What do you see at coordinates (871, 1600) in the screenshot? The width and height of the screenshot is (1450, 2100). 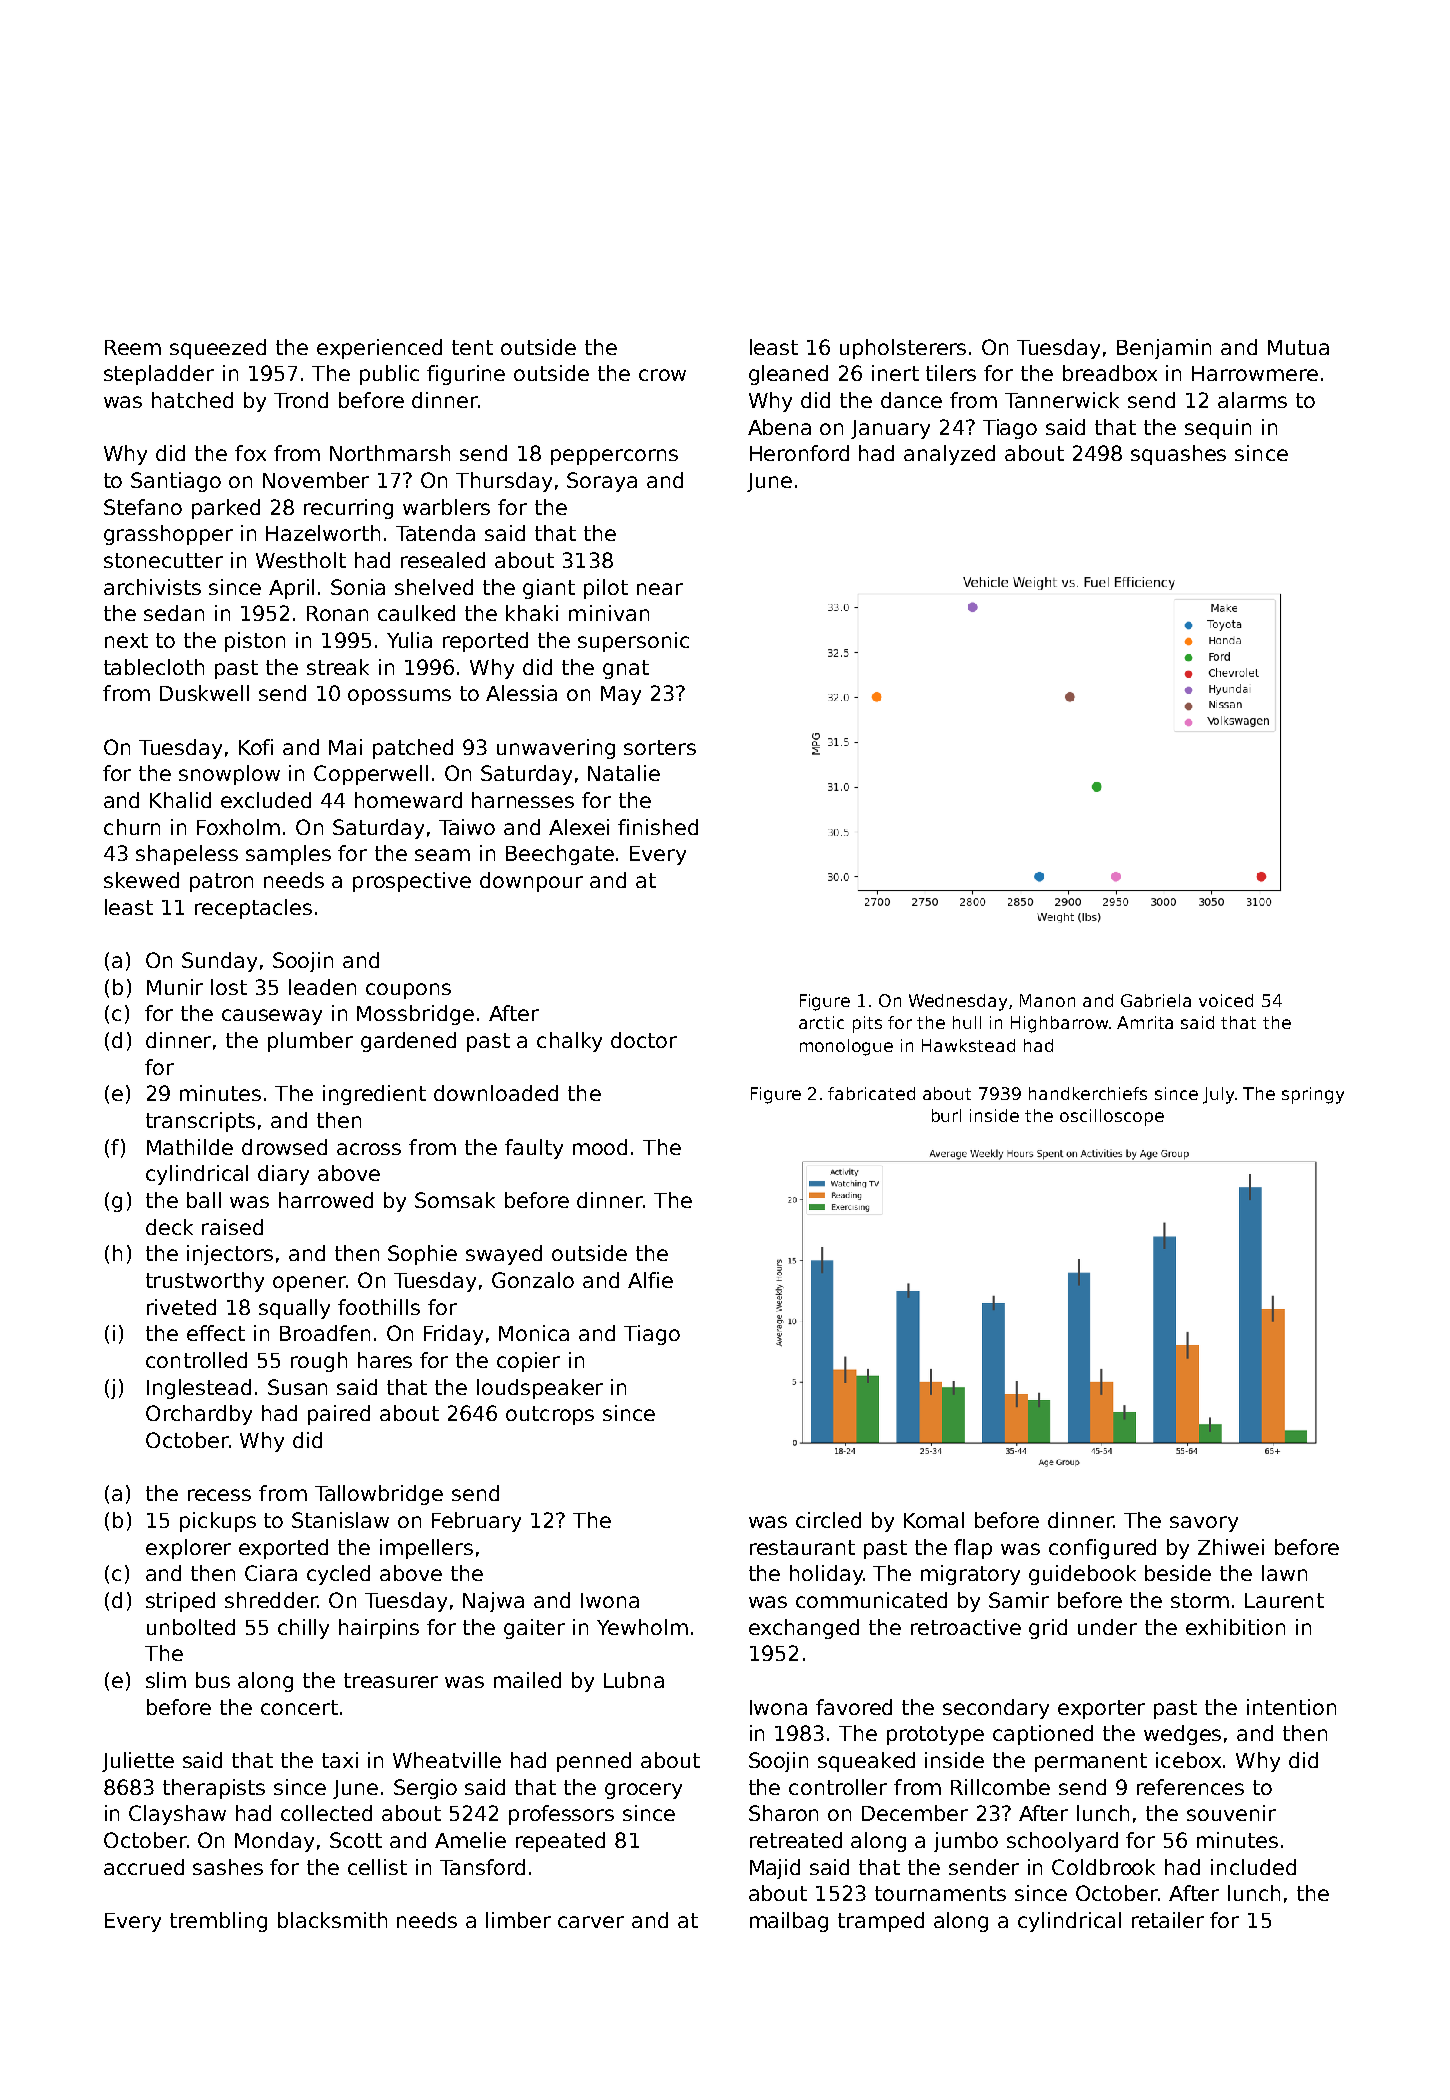 I see `communicated` at bounding box center [871, 1600].
